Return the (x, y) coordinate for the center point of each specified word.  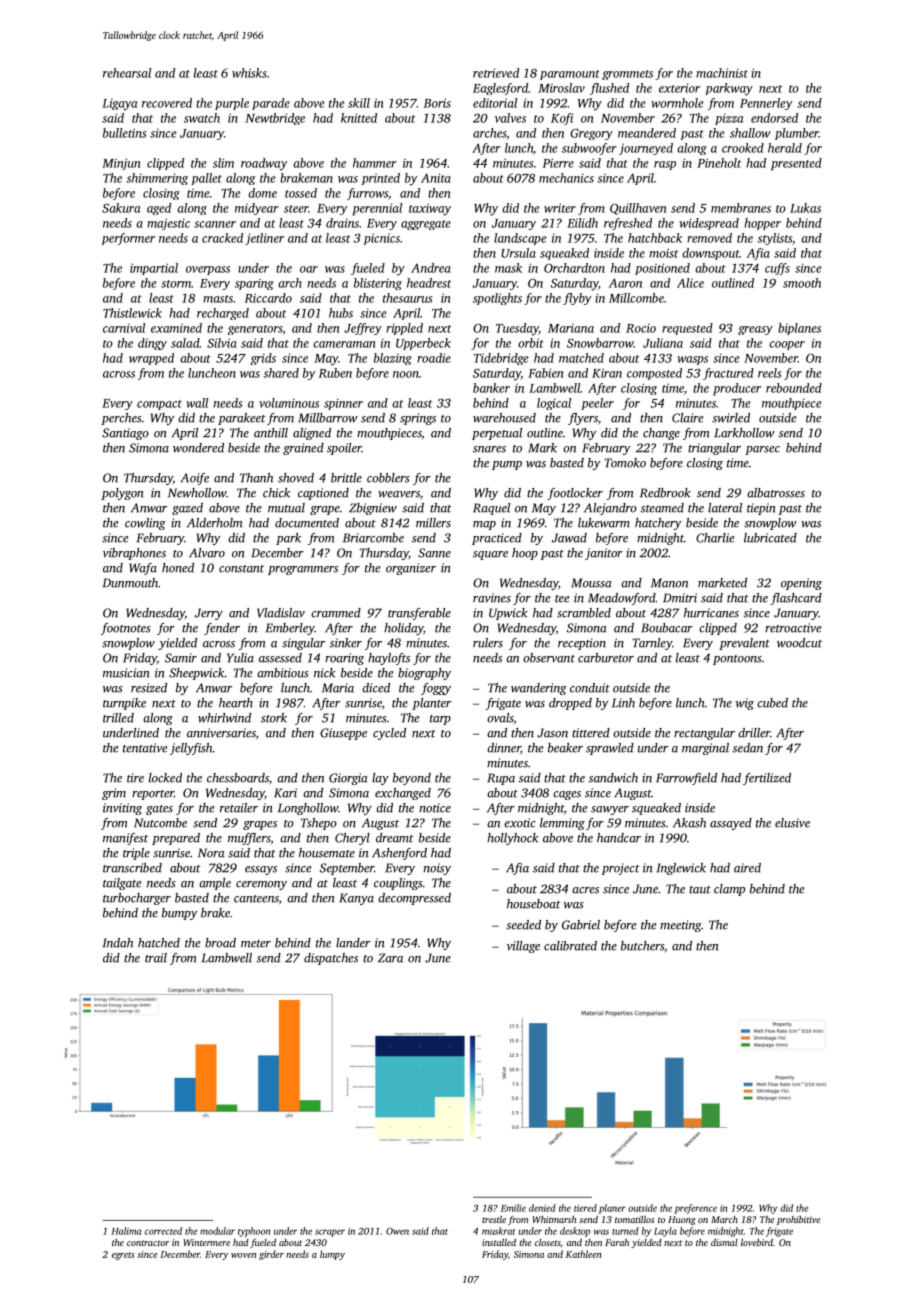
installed (499, 1242)
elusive (792, 823)
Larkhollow (744, 433)
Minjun (121, 164)
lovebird (757, 1242)
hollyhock (513, 839)
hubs (341, 313)
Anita (436, 178)
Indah (118, 943)
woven (244, 1255)
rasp (665, 165)
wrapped (151, 359)
